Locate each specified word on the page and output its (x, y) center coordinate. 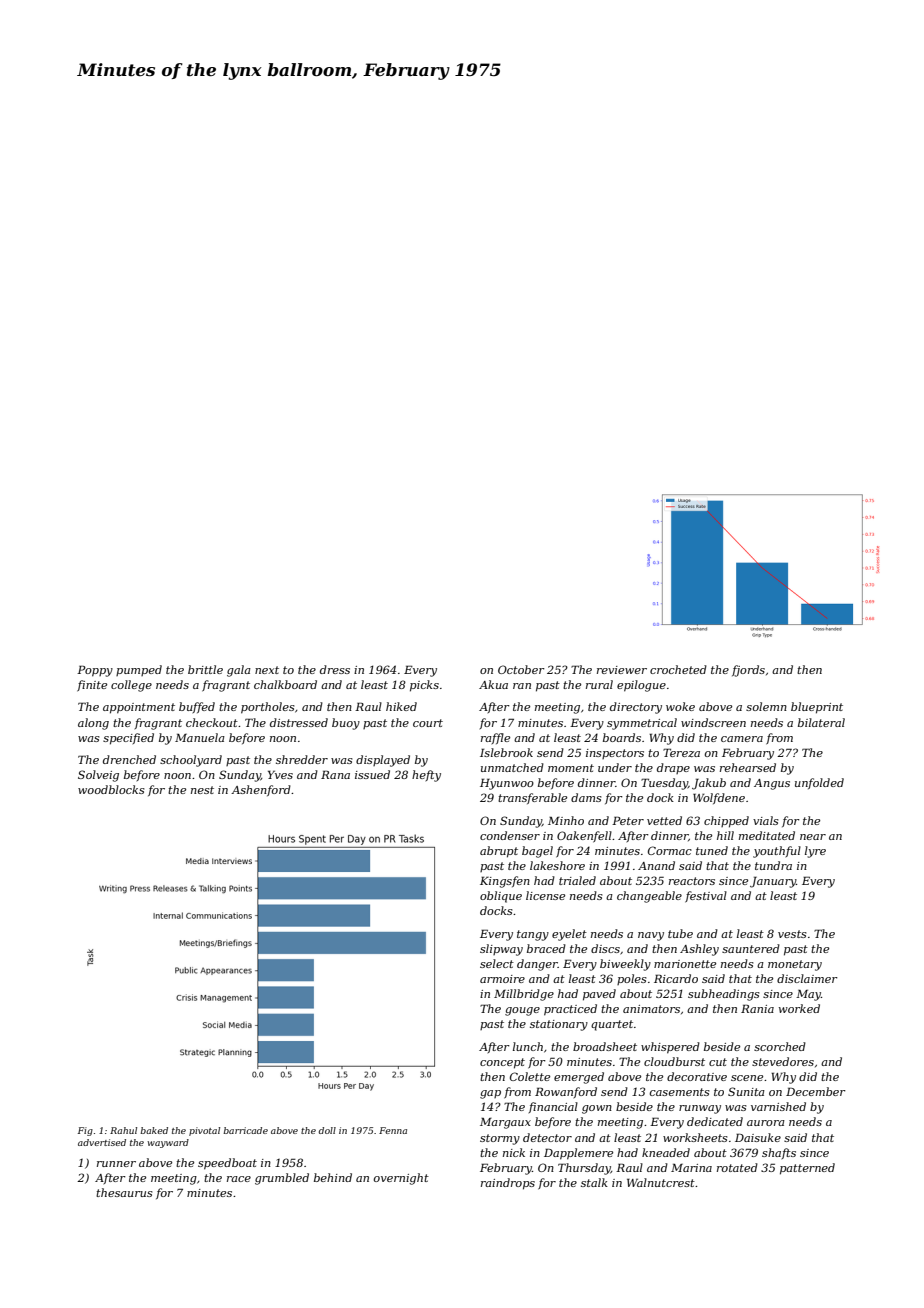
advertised (102, 1142)
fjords (748, 671)
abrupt (499, 852)
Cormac (670, 850)
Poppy (95, 671)
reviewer (622, 670)
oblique (501, 897)
